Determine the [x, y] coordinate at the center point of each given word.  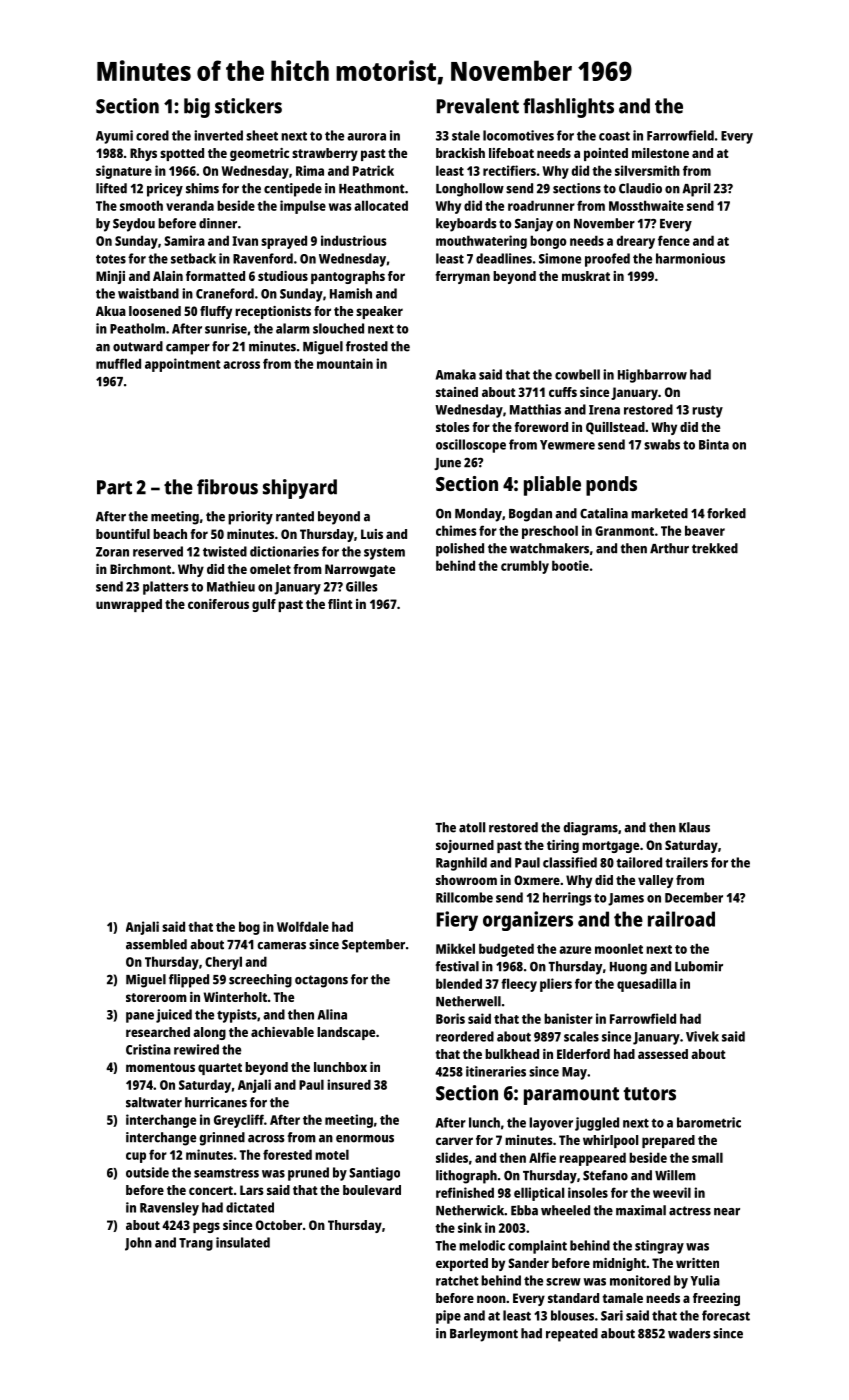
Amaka [456, 374]
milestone [660, 153]
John [138, 1244]
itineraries [496, 1071]
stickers [248, 106]
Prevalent [477, 106]
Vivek [702, 1036]
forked [726, 513]
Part [114, 487]
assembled [156, 944]
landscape [346, 1033]
